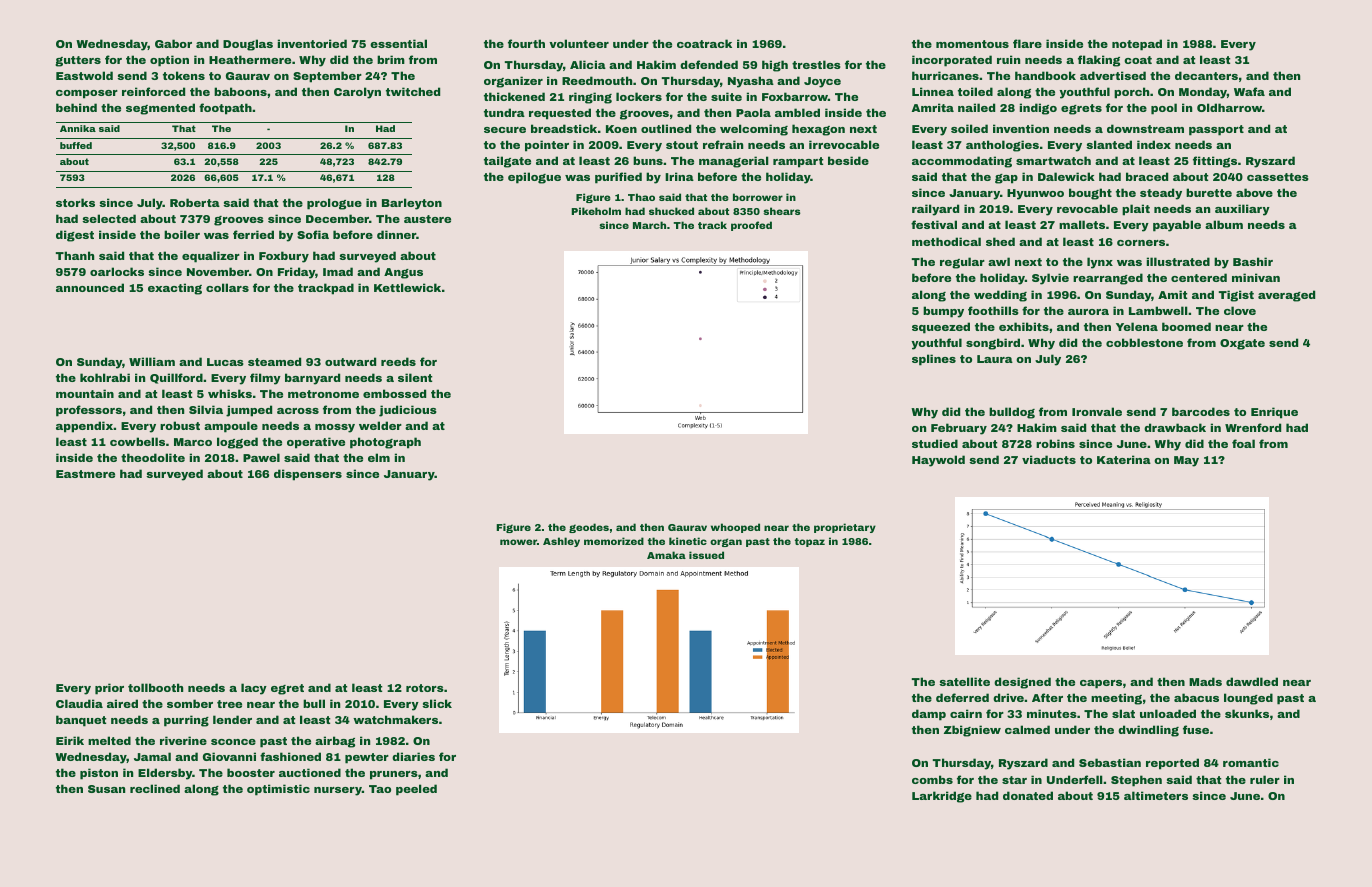  What do you see at coordinates (106, 789) in the image?
I see `Susan` at bounding box center [106, 789].
